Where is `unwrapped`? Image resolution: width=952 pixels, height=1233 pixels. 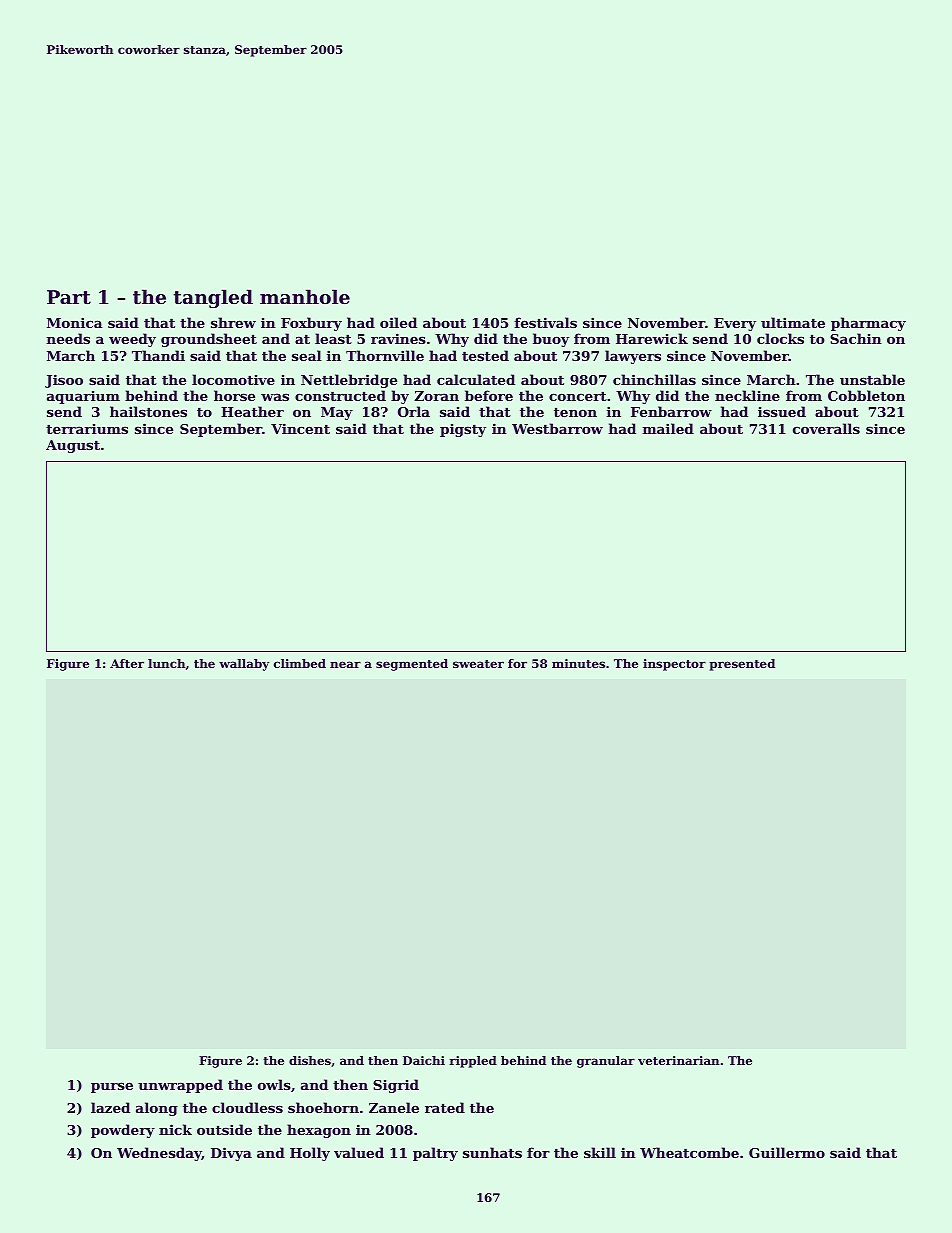
unwrapped is located at coordinates (180, 1086).
